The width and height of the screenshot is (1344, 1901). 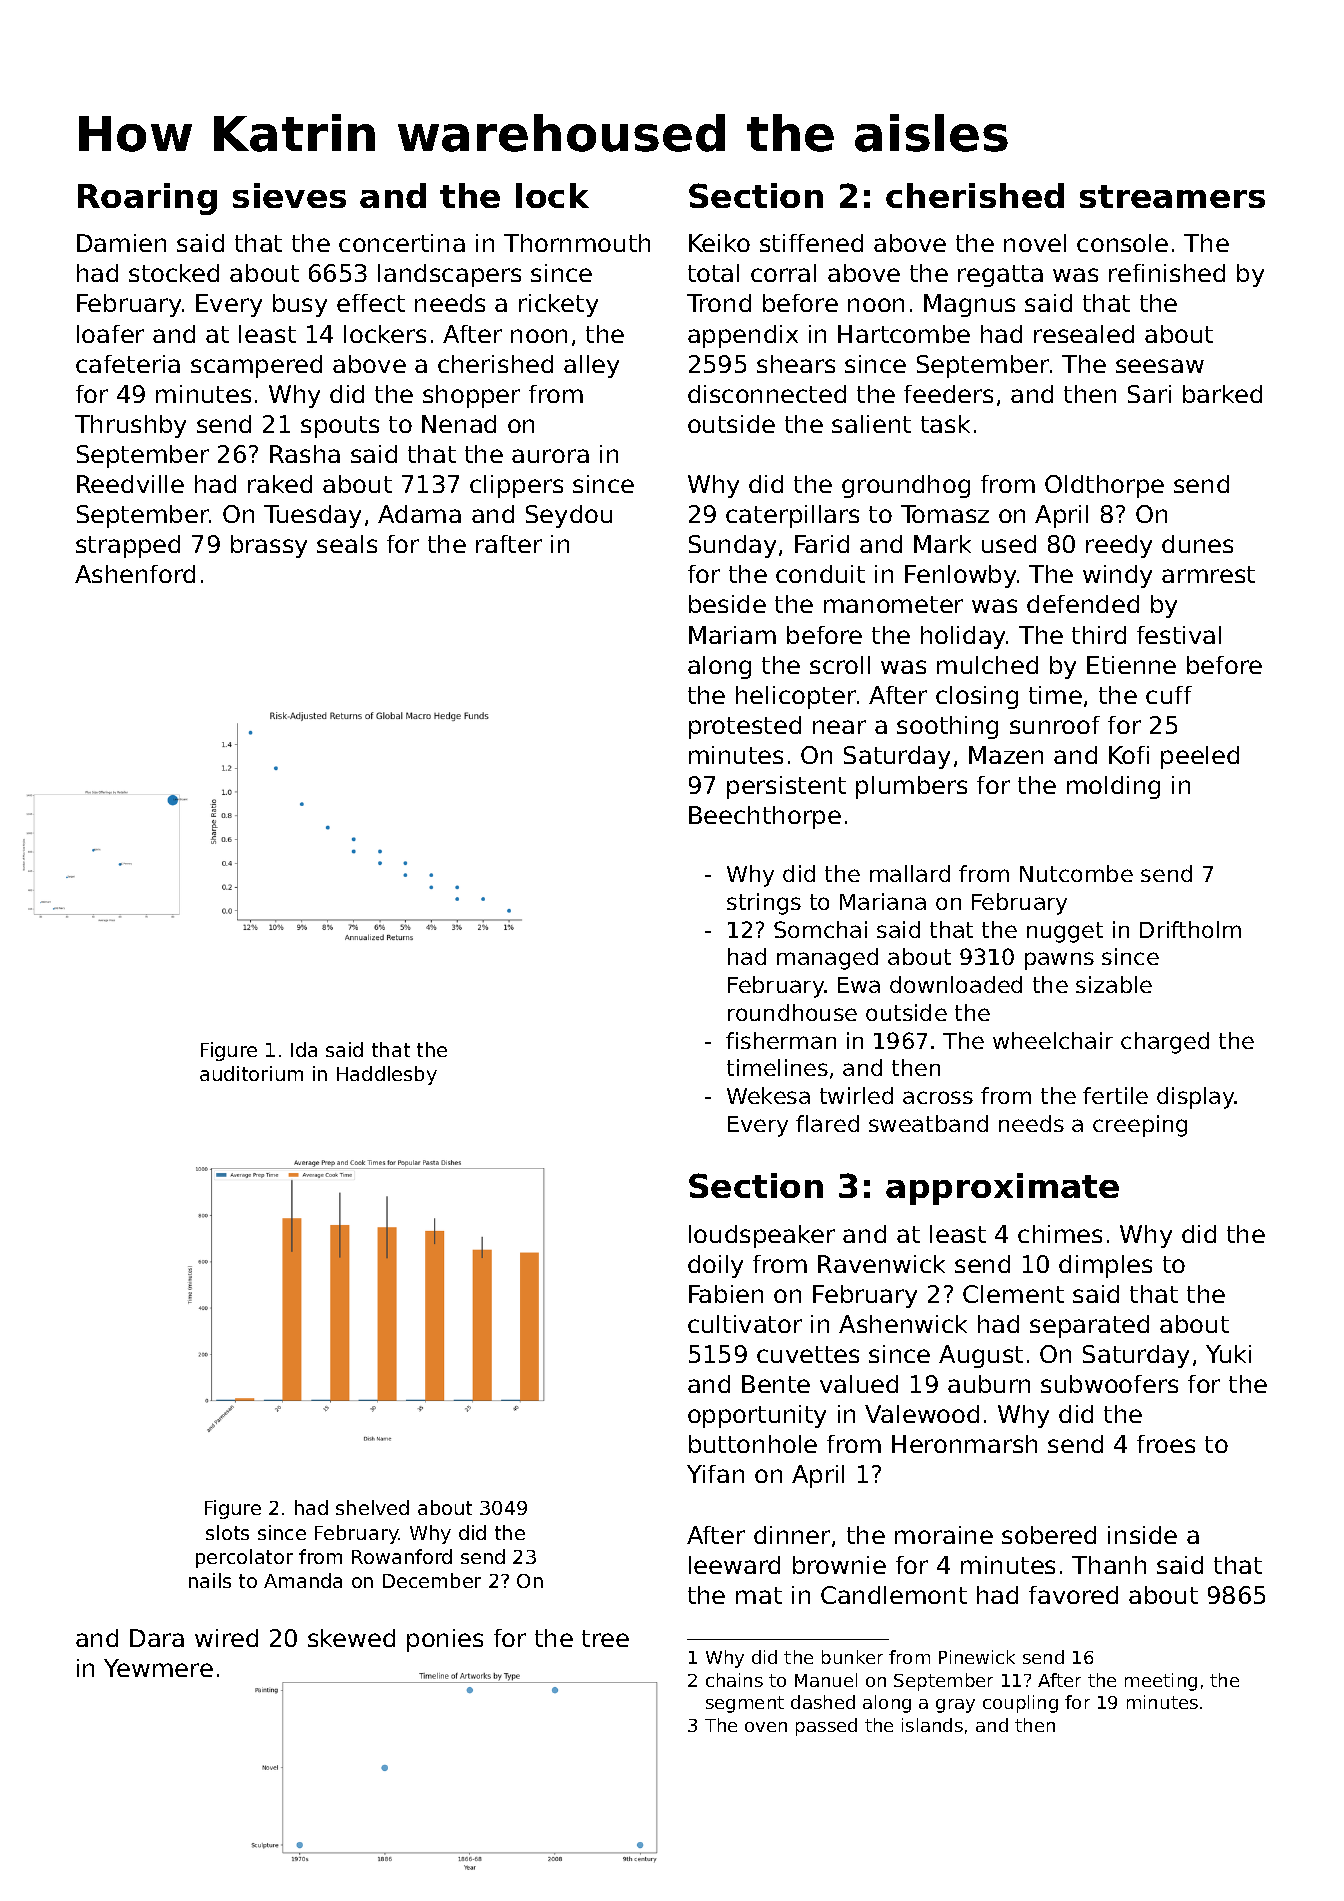 I want to click on bunker, so click(x=852, y=1657).
